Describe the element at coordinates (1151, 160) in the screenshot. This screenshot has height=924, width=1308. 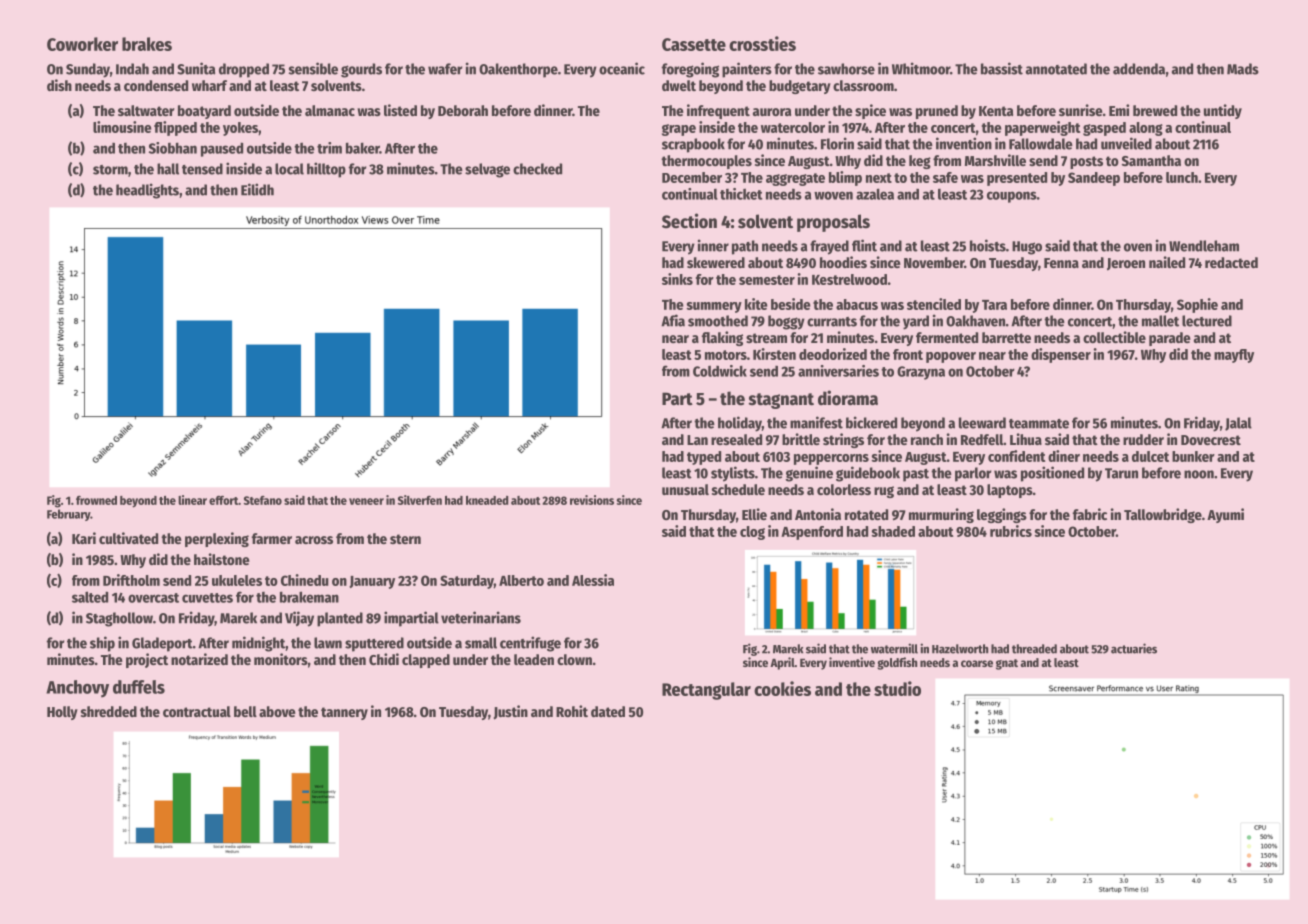
I see `Samantha` at that location.
